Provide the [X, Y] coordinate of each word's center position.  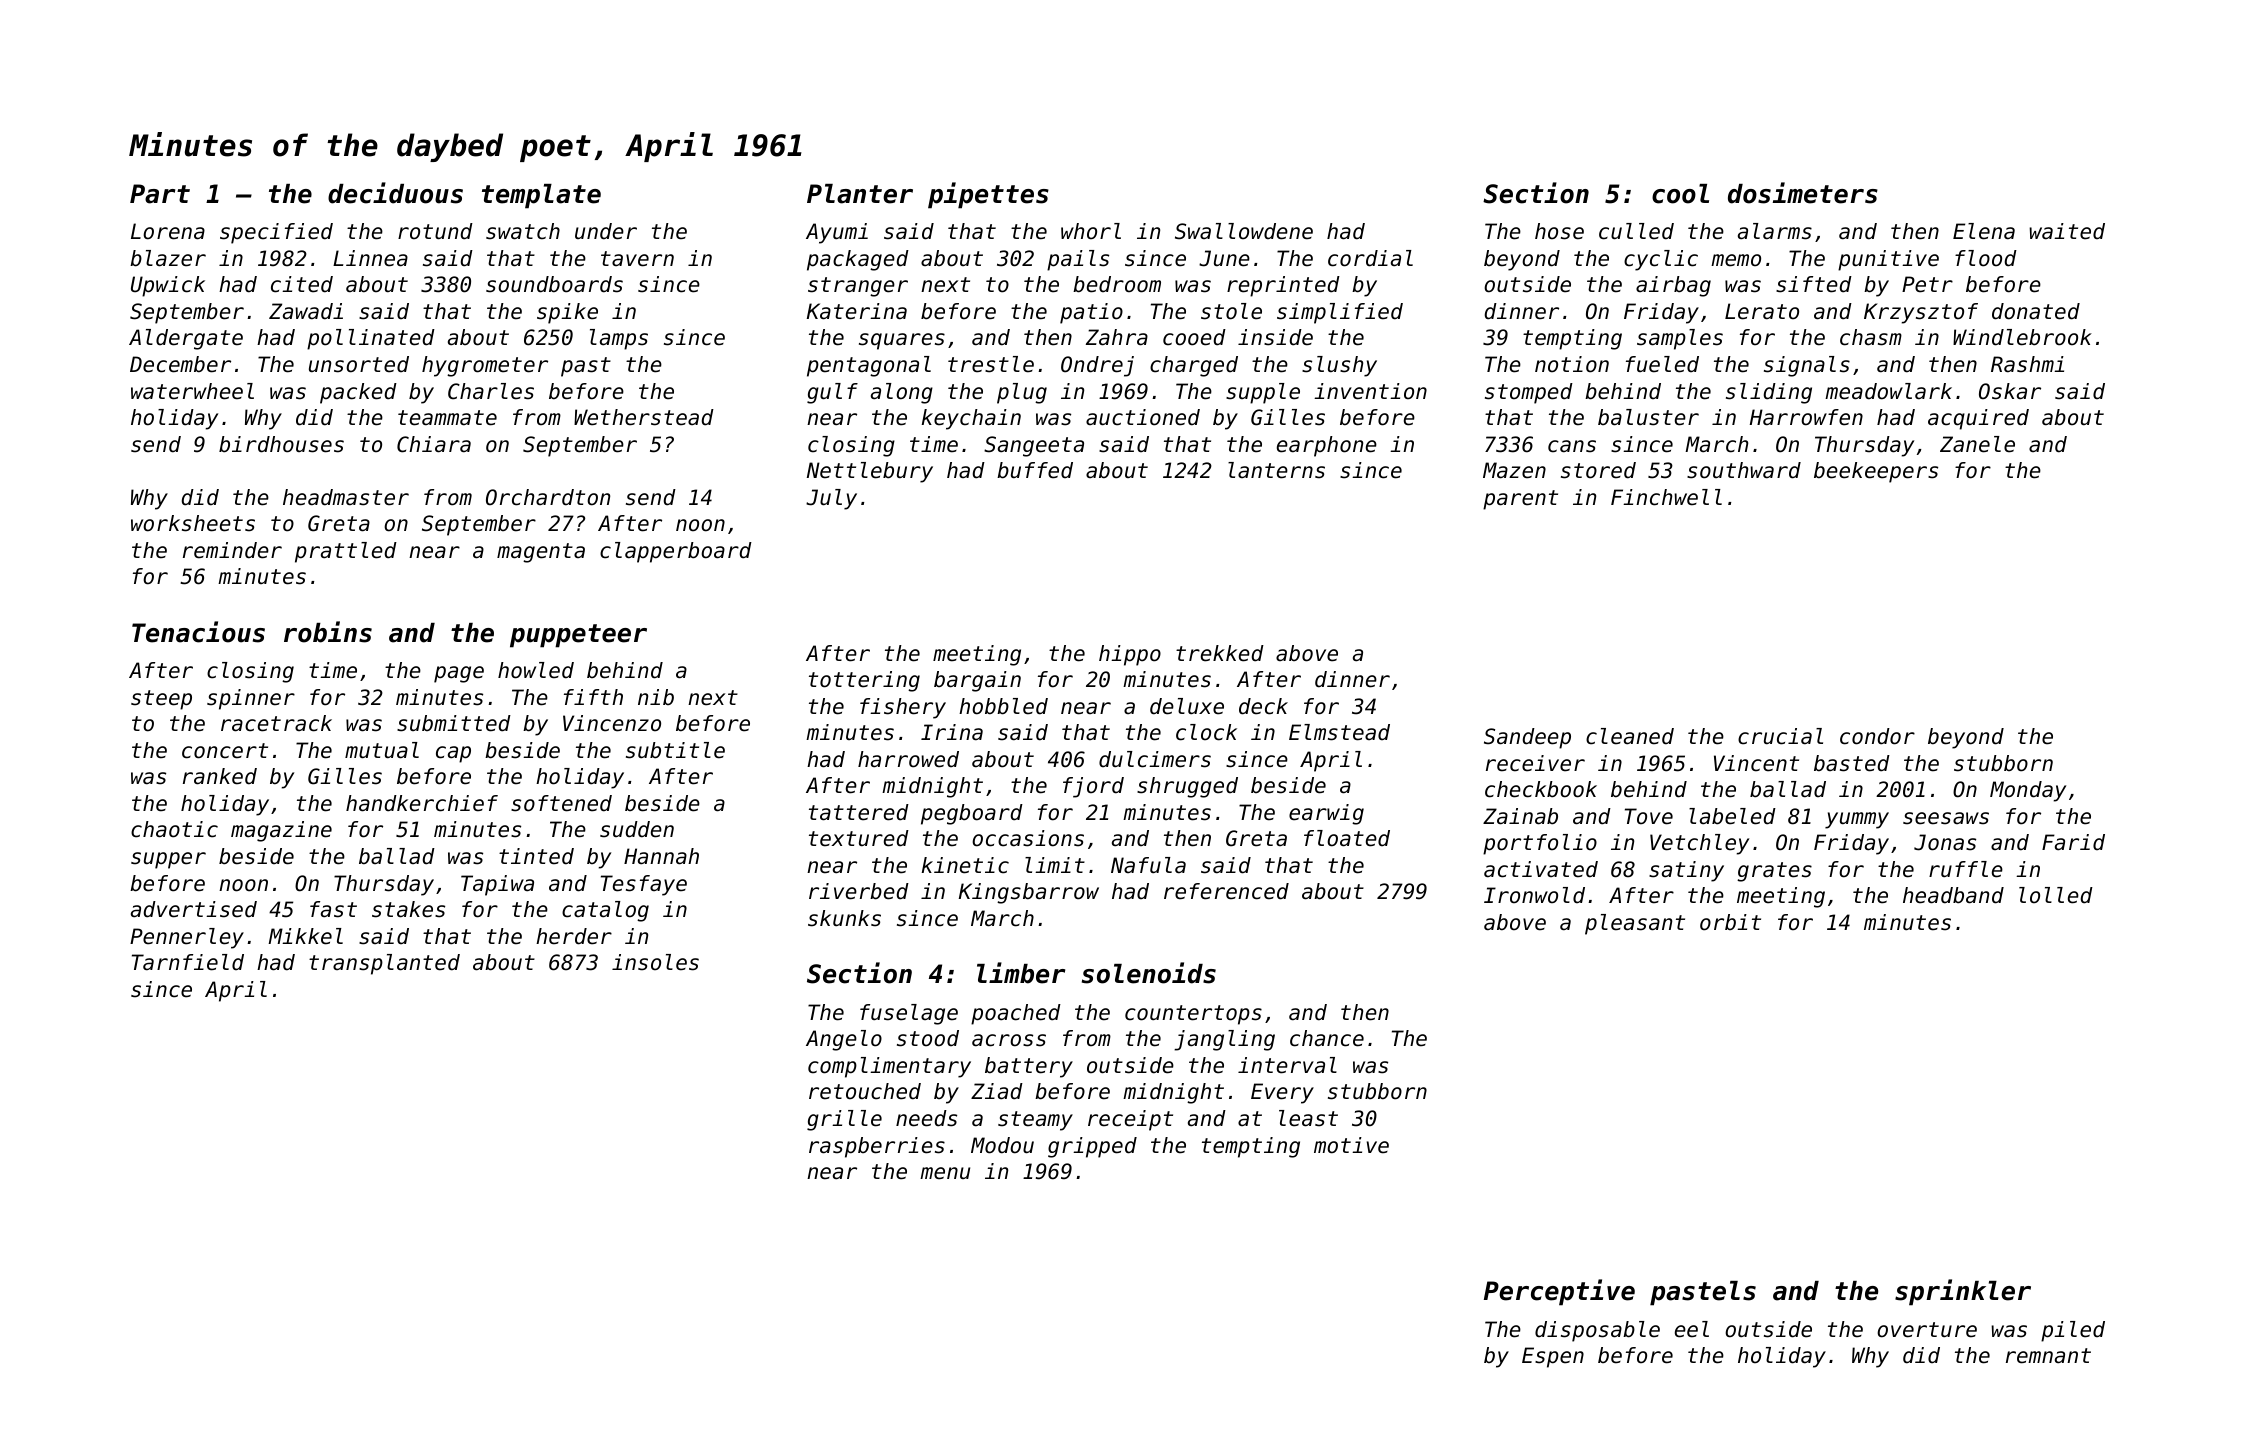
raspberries [877, 1147]
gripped [1092, 1147]
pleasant [1635, 924]
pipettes [988, 195]
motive [1351, 1145]
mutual [382, 750]
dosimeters [1803, 193]
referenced [1226, 891]
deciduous [395, 193]
